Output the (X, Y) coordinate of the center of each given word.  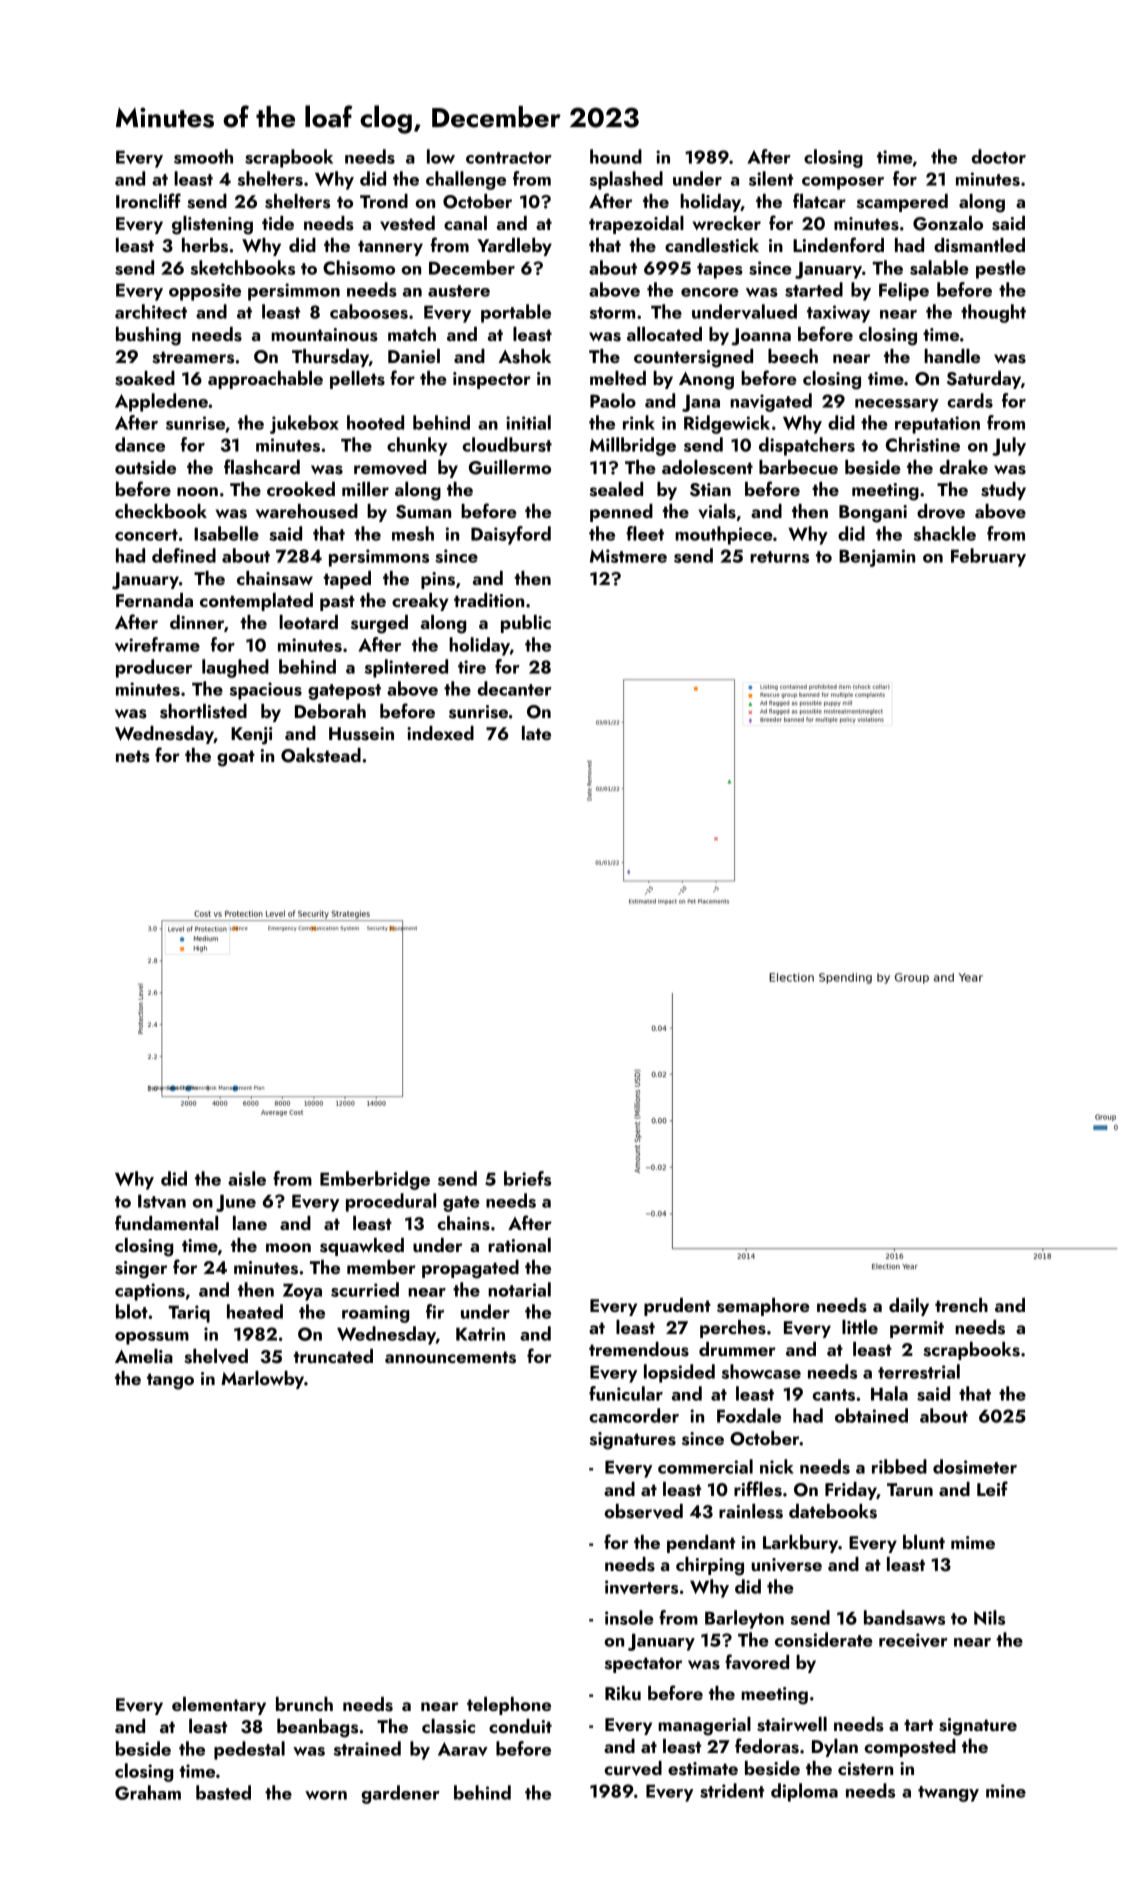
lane (250, 1223)
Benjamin (877, 558)
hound (616, 156)
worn (326, 1795)
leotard (308, 622)
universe (786, 1565)
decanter (514, 688)
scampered (902, 203)
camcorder (634, 1415)
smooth (203, 156)
